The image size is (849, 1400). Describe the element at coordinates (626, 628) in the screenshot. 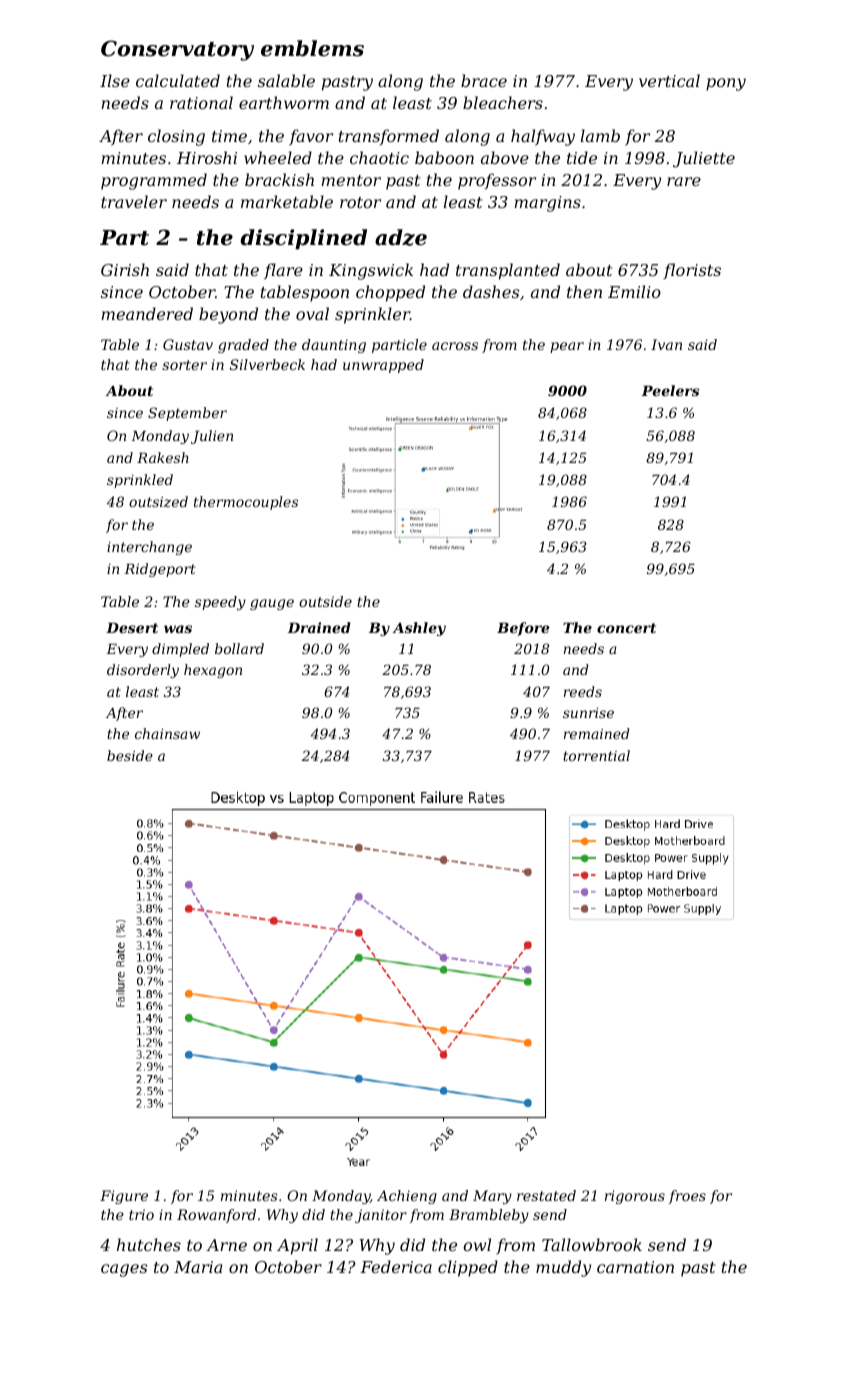

I see `concert` at that location.
